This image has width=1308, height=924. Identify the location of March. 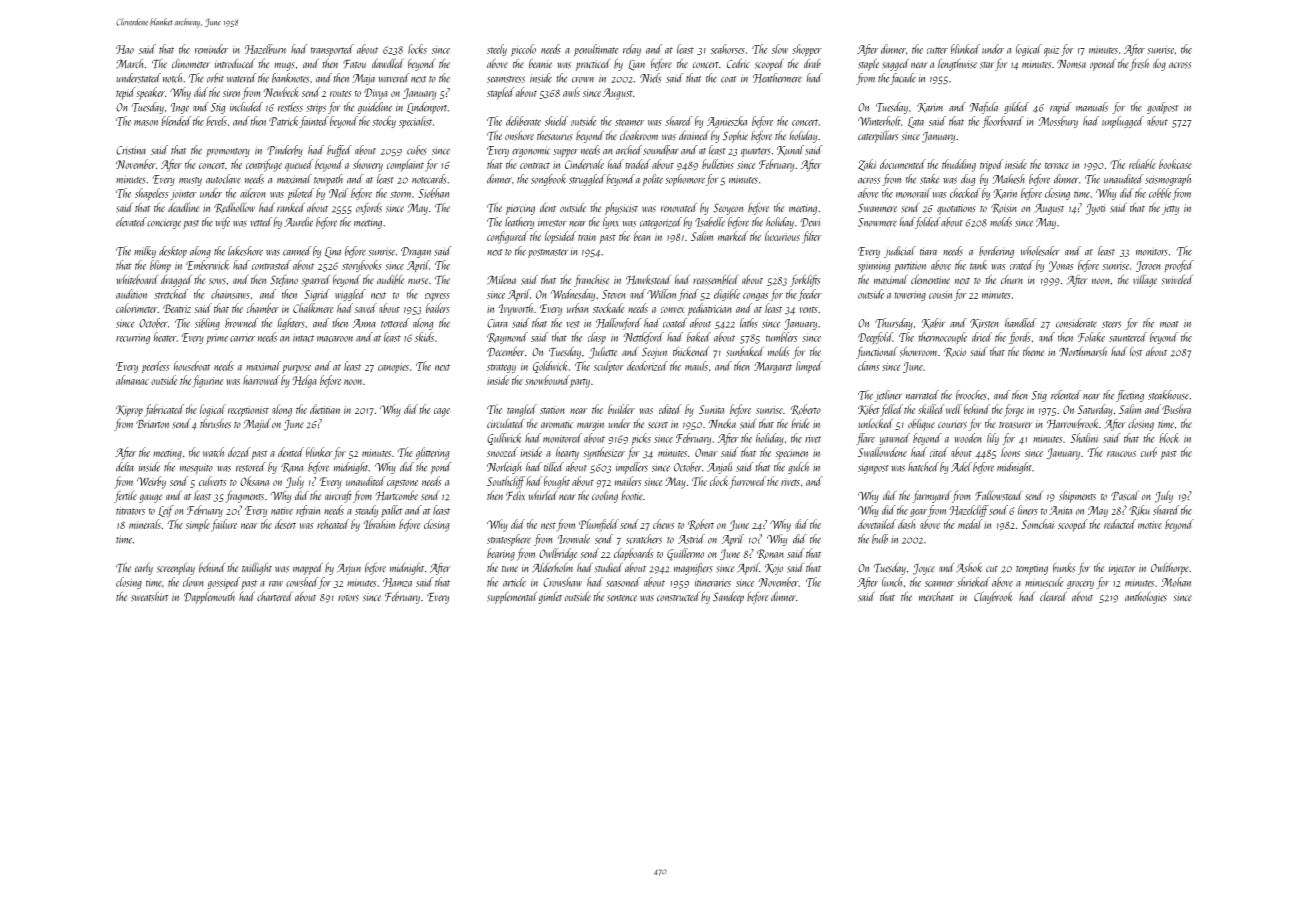
(129, 63).
